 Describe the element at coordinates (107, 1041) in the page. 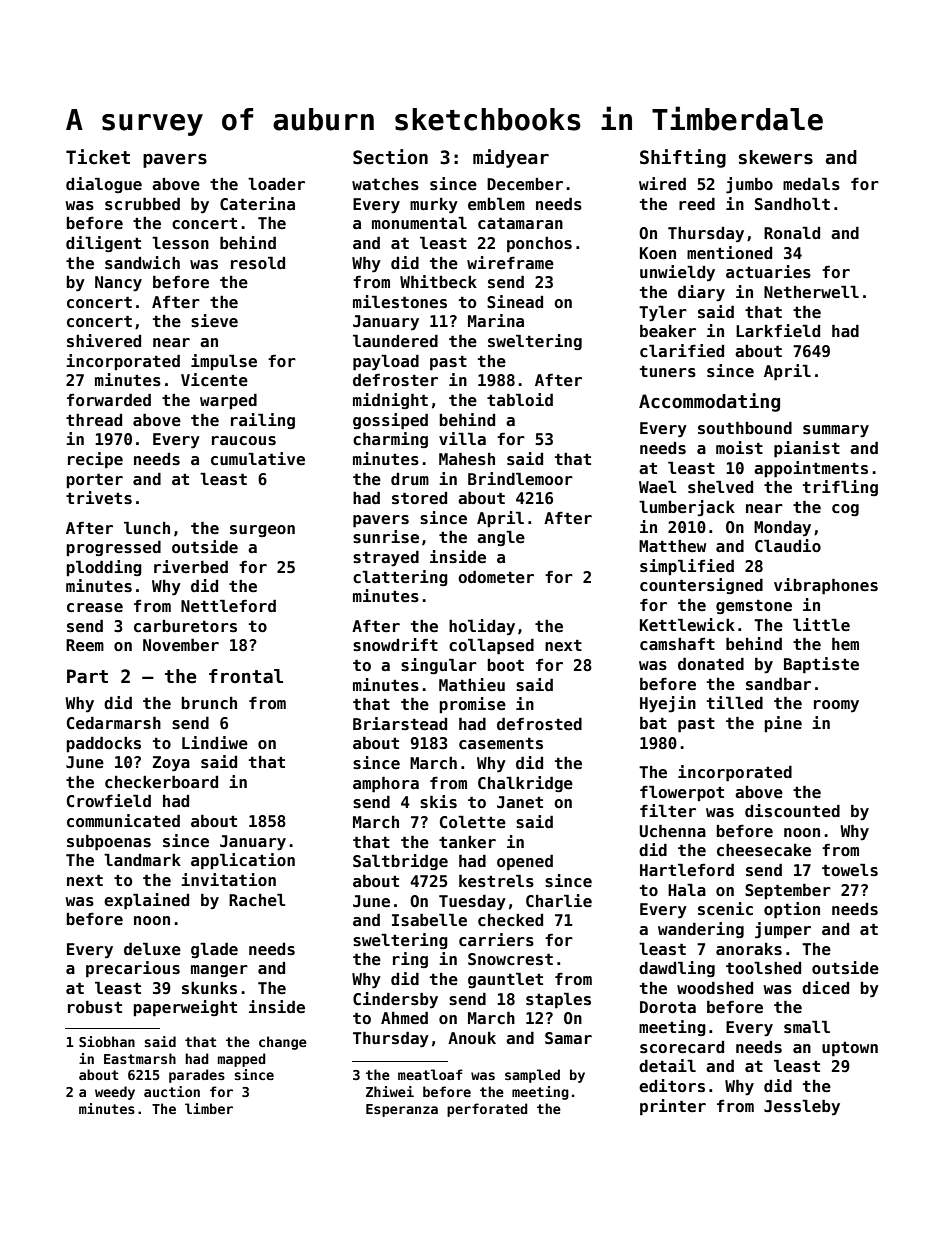

I see `Siobhan` at that location.
